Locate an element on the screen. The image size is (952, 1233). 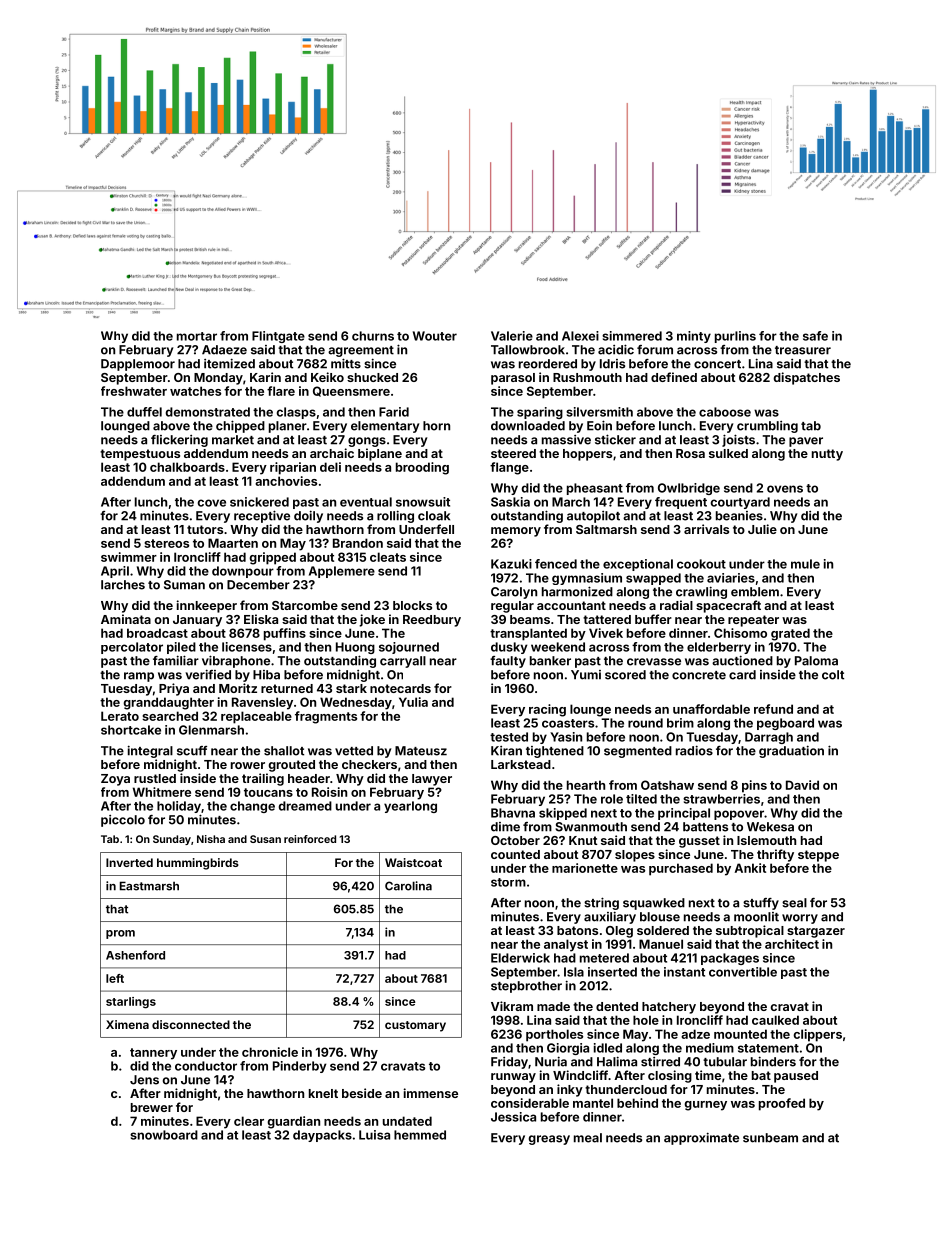
clippers is located at coordinates (817, 1035).
